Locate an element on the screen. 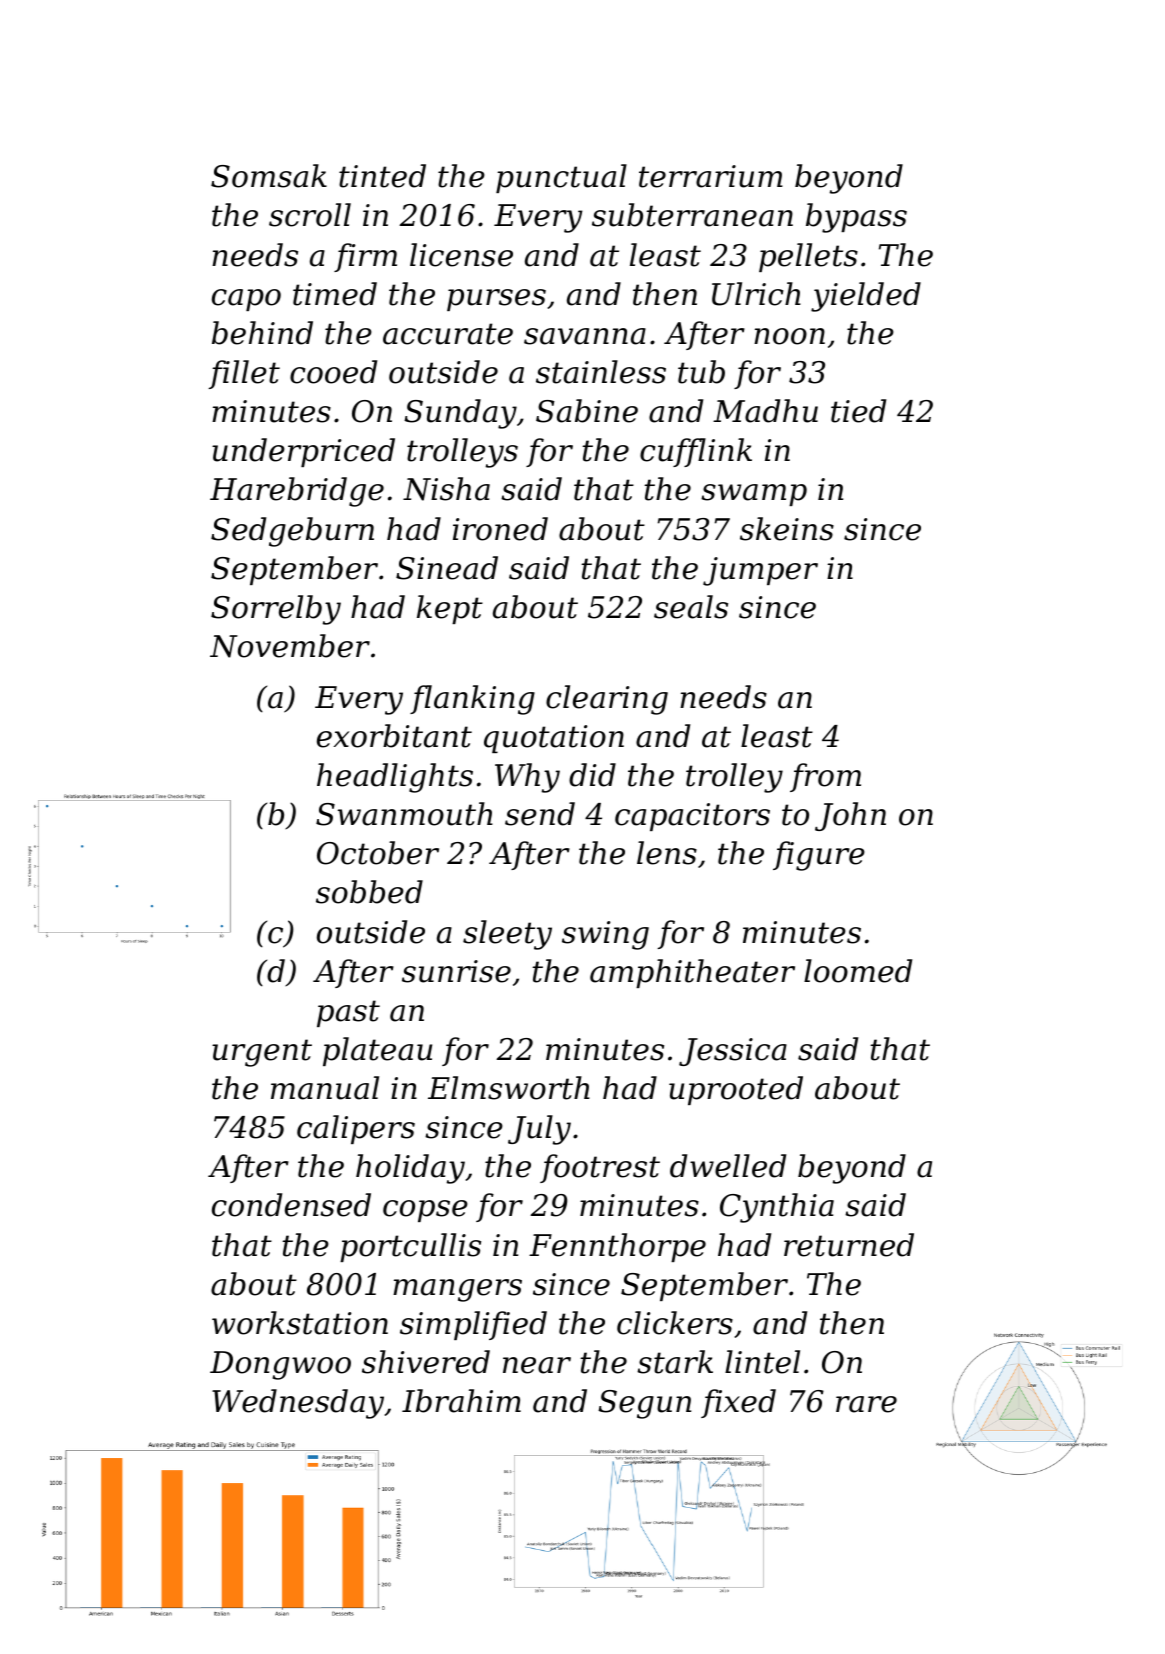  swing is located at coordinates (605, 935).
